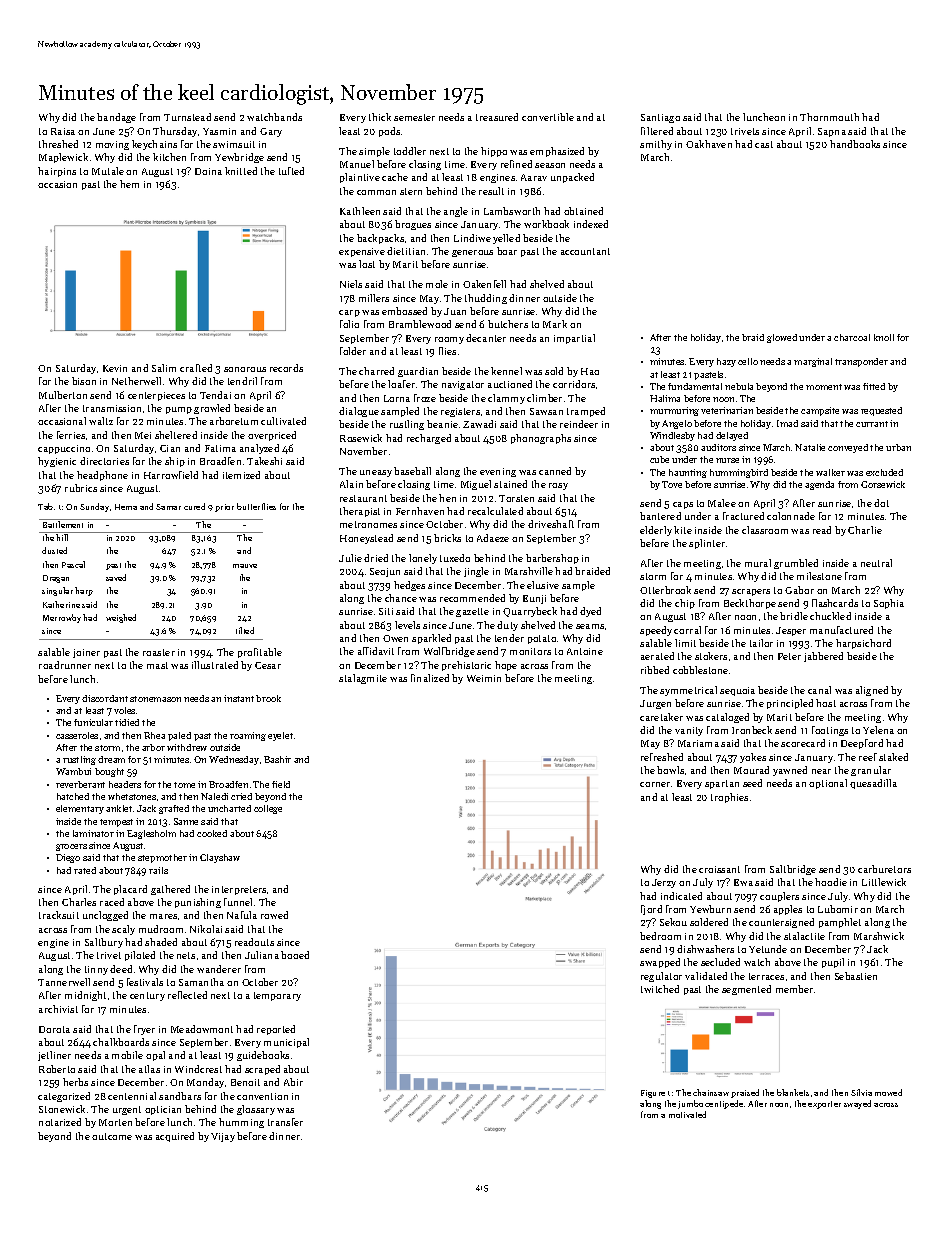 This screenshot has height=1233, width=952. I want to click on transfer, so click(285, 1122).
